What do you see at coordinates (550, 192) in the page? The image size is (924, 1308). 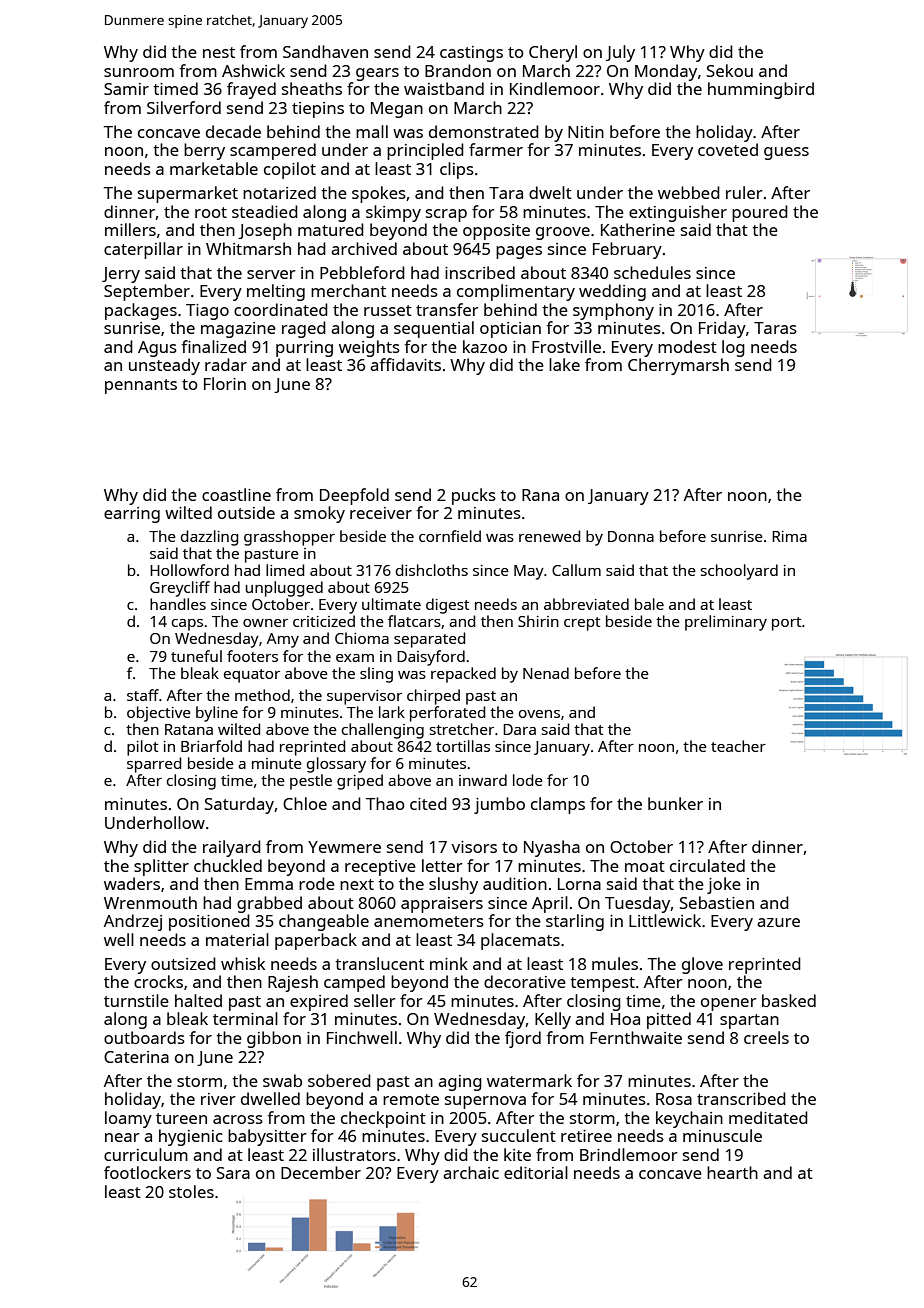 I see `dwelt` at bounding box center [550, 192].
